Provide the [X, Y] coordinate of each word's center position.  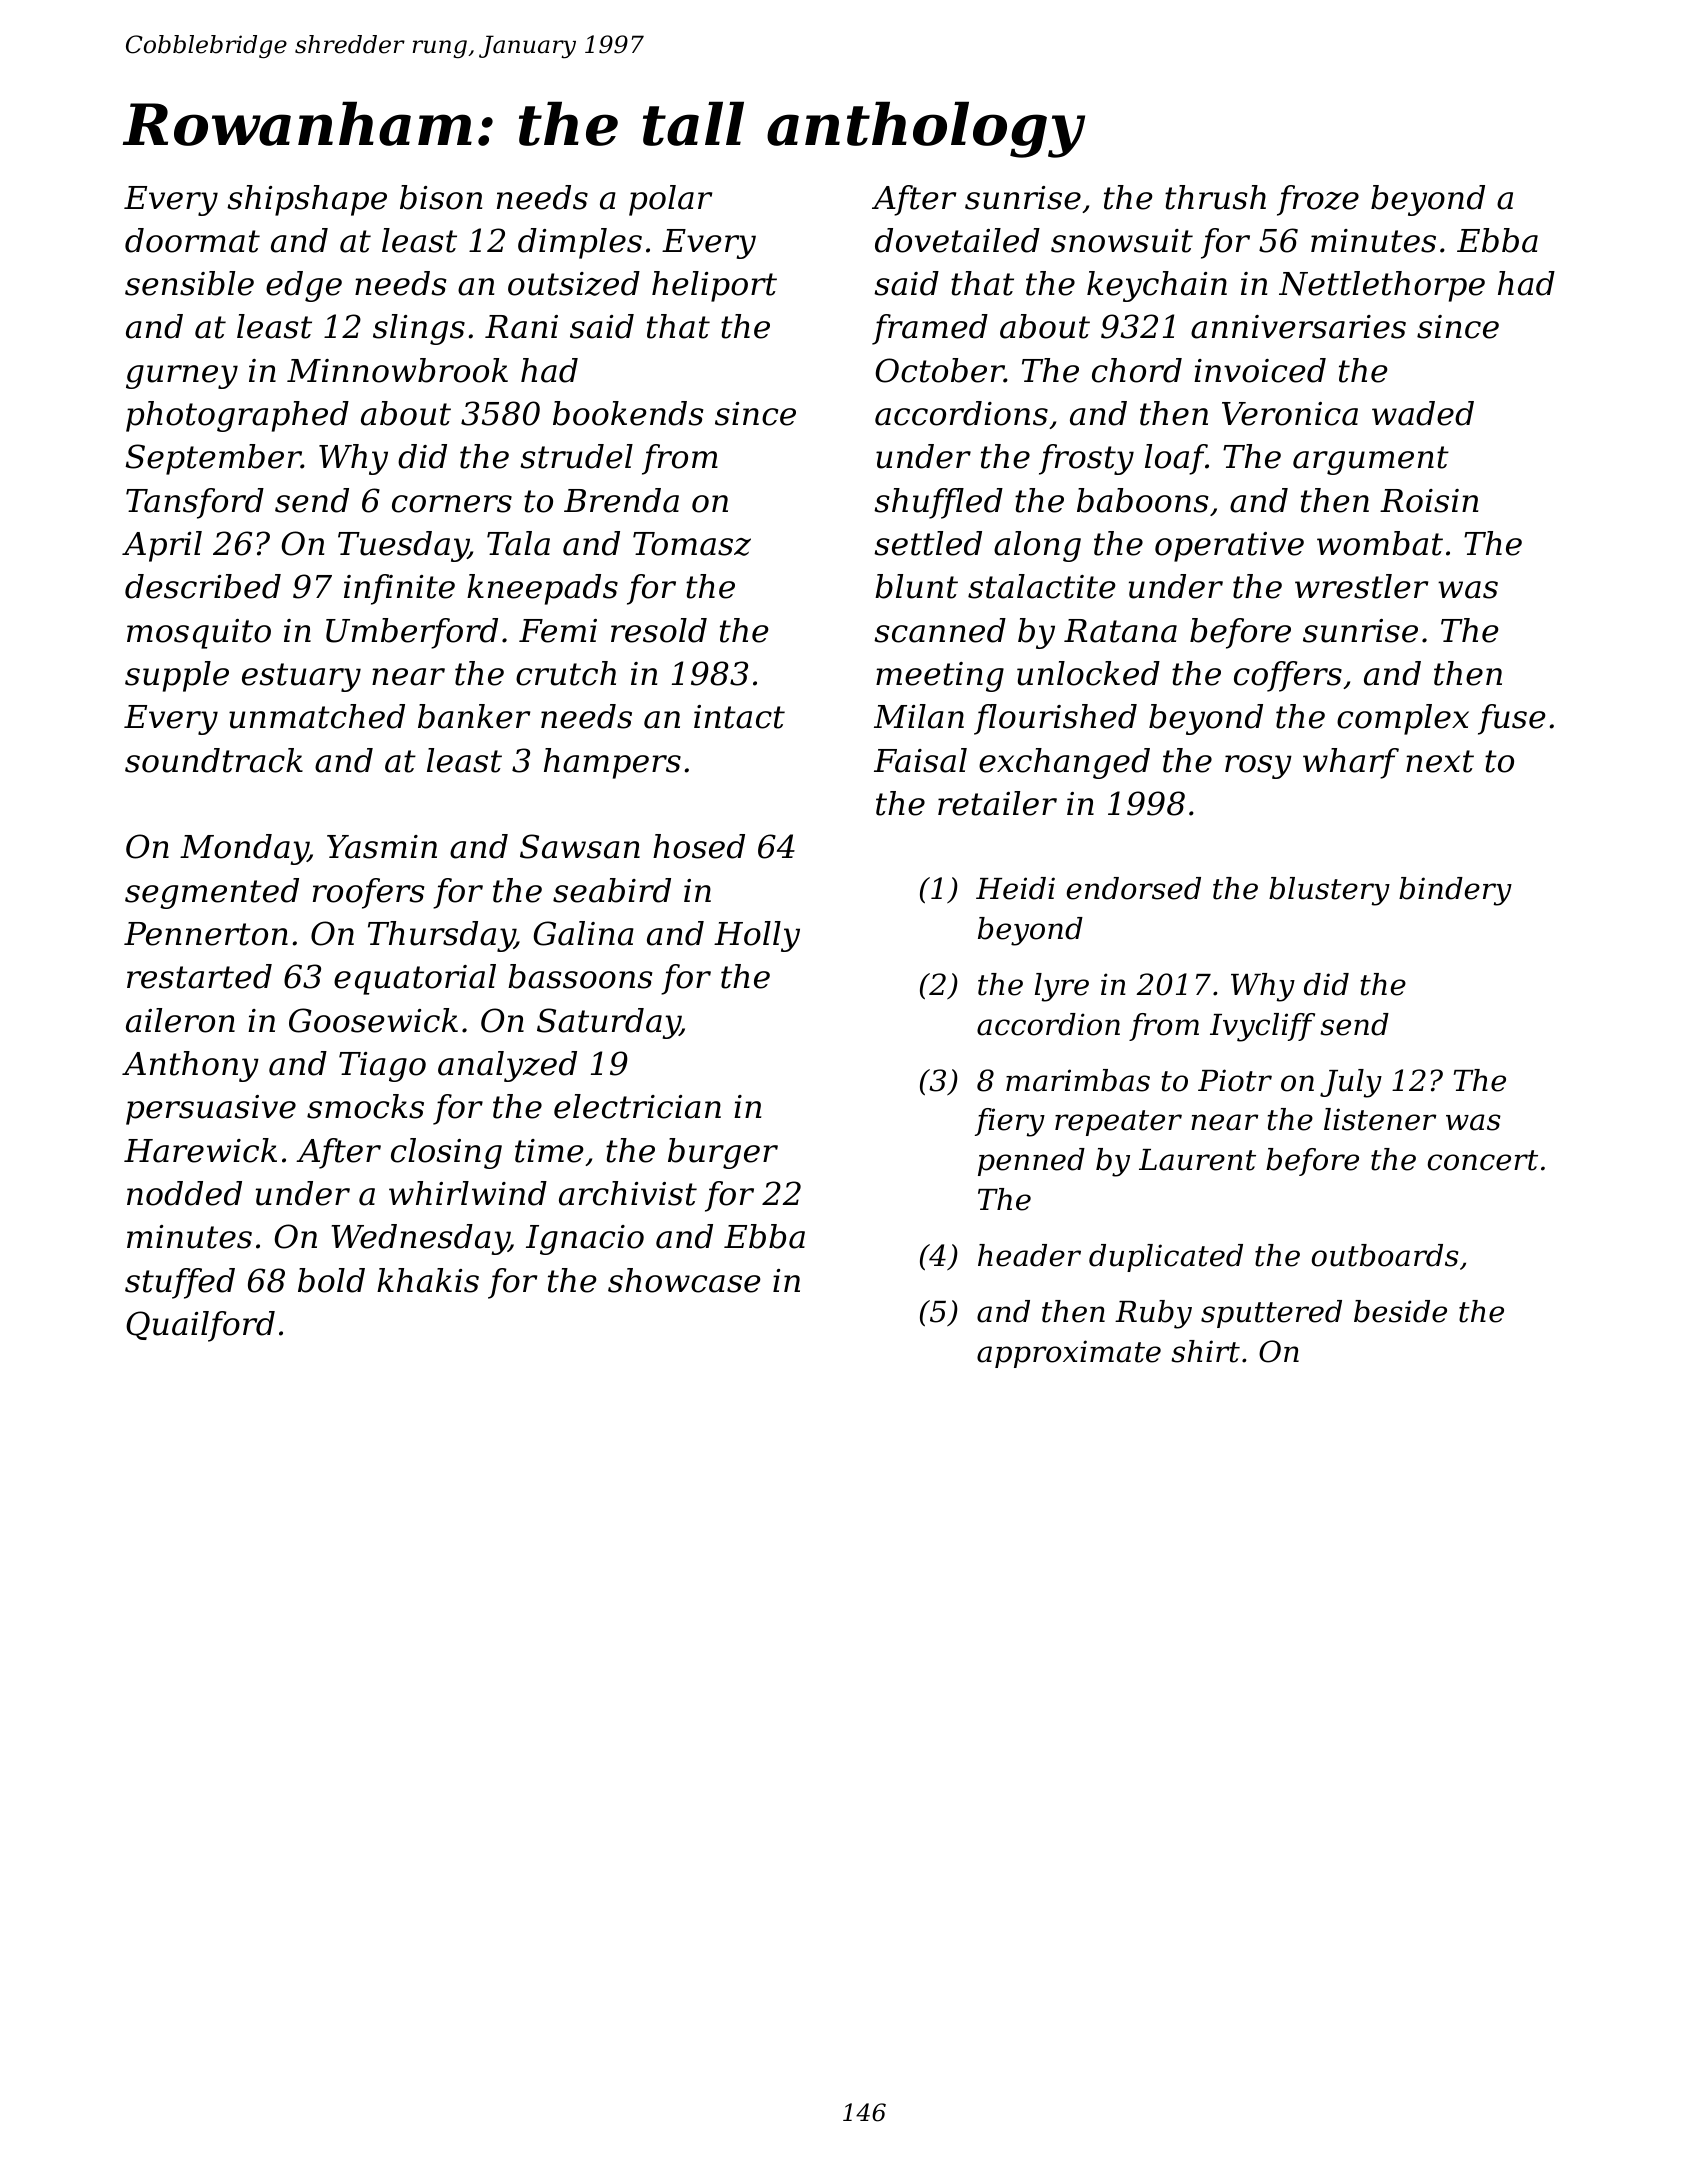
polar [670, 200]
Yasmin [382, 847]
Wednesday [420, 1239]
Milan [919, 716]
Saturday [608, 1023]
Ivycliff [1262, 1027]
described [203, 586]
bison [441, 197]
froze [1318, 200]
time [549, 1151]
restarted [199, 976]
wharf [1351, 763]
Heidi [1015, 888]
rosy [1258, 767]
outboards [1385, 1255]
